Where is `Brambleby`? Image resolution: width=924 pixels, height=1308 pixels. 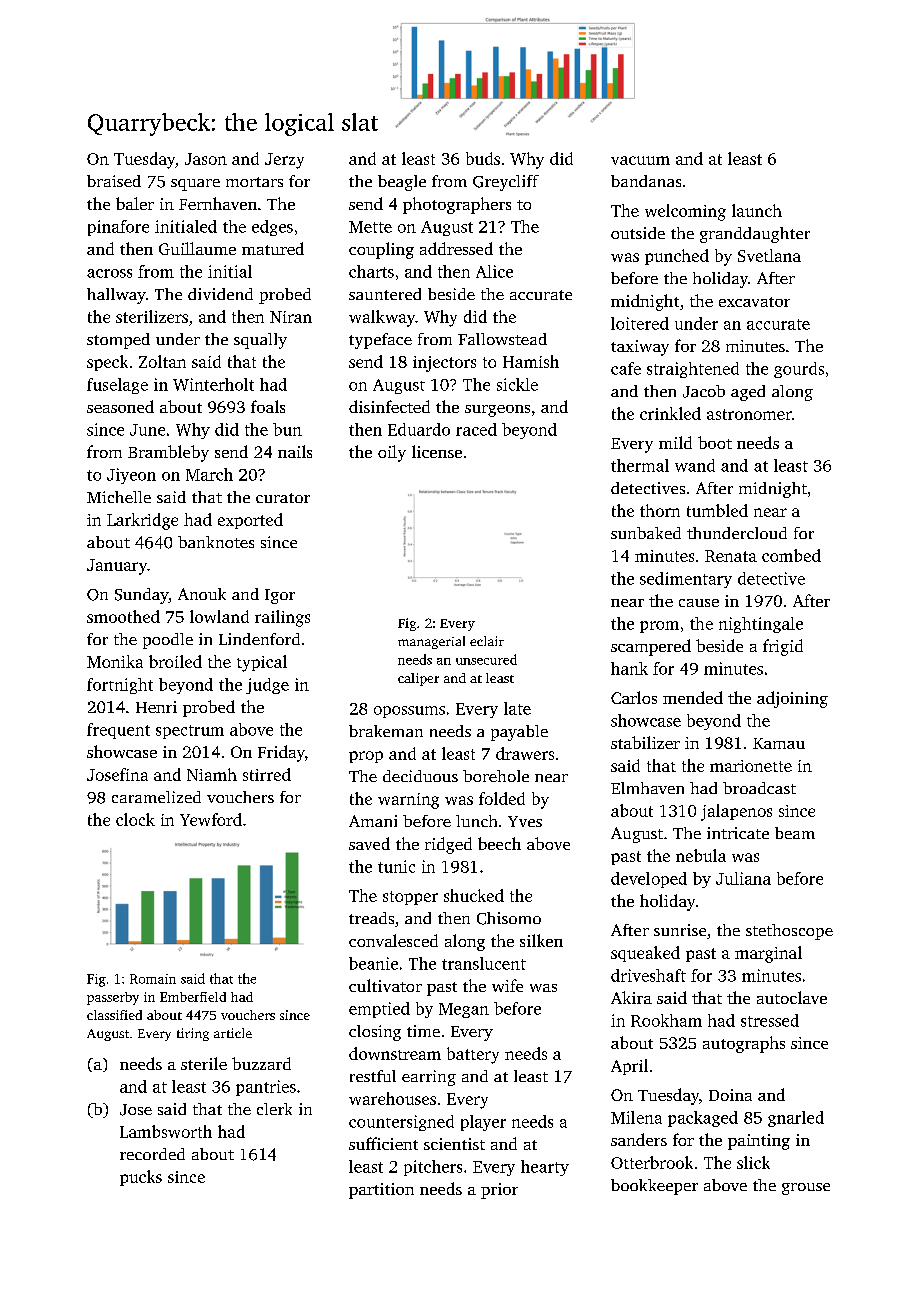 Brambleby is located at coordinates (168, 453).
